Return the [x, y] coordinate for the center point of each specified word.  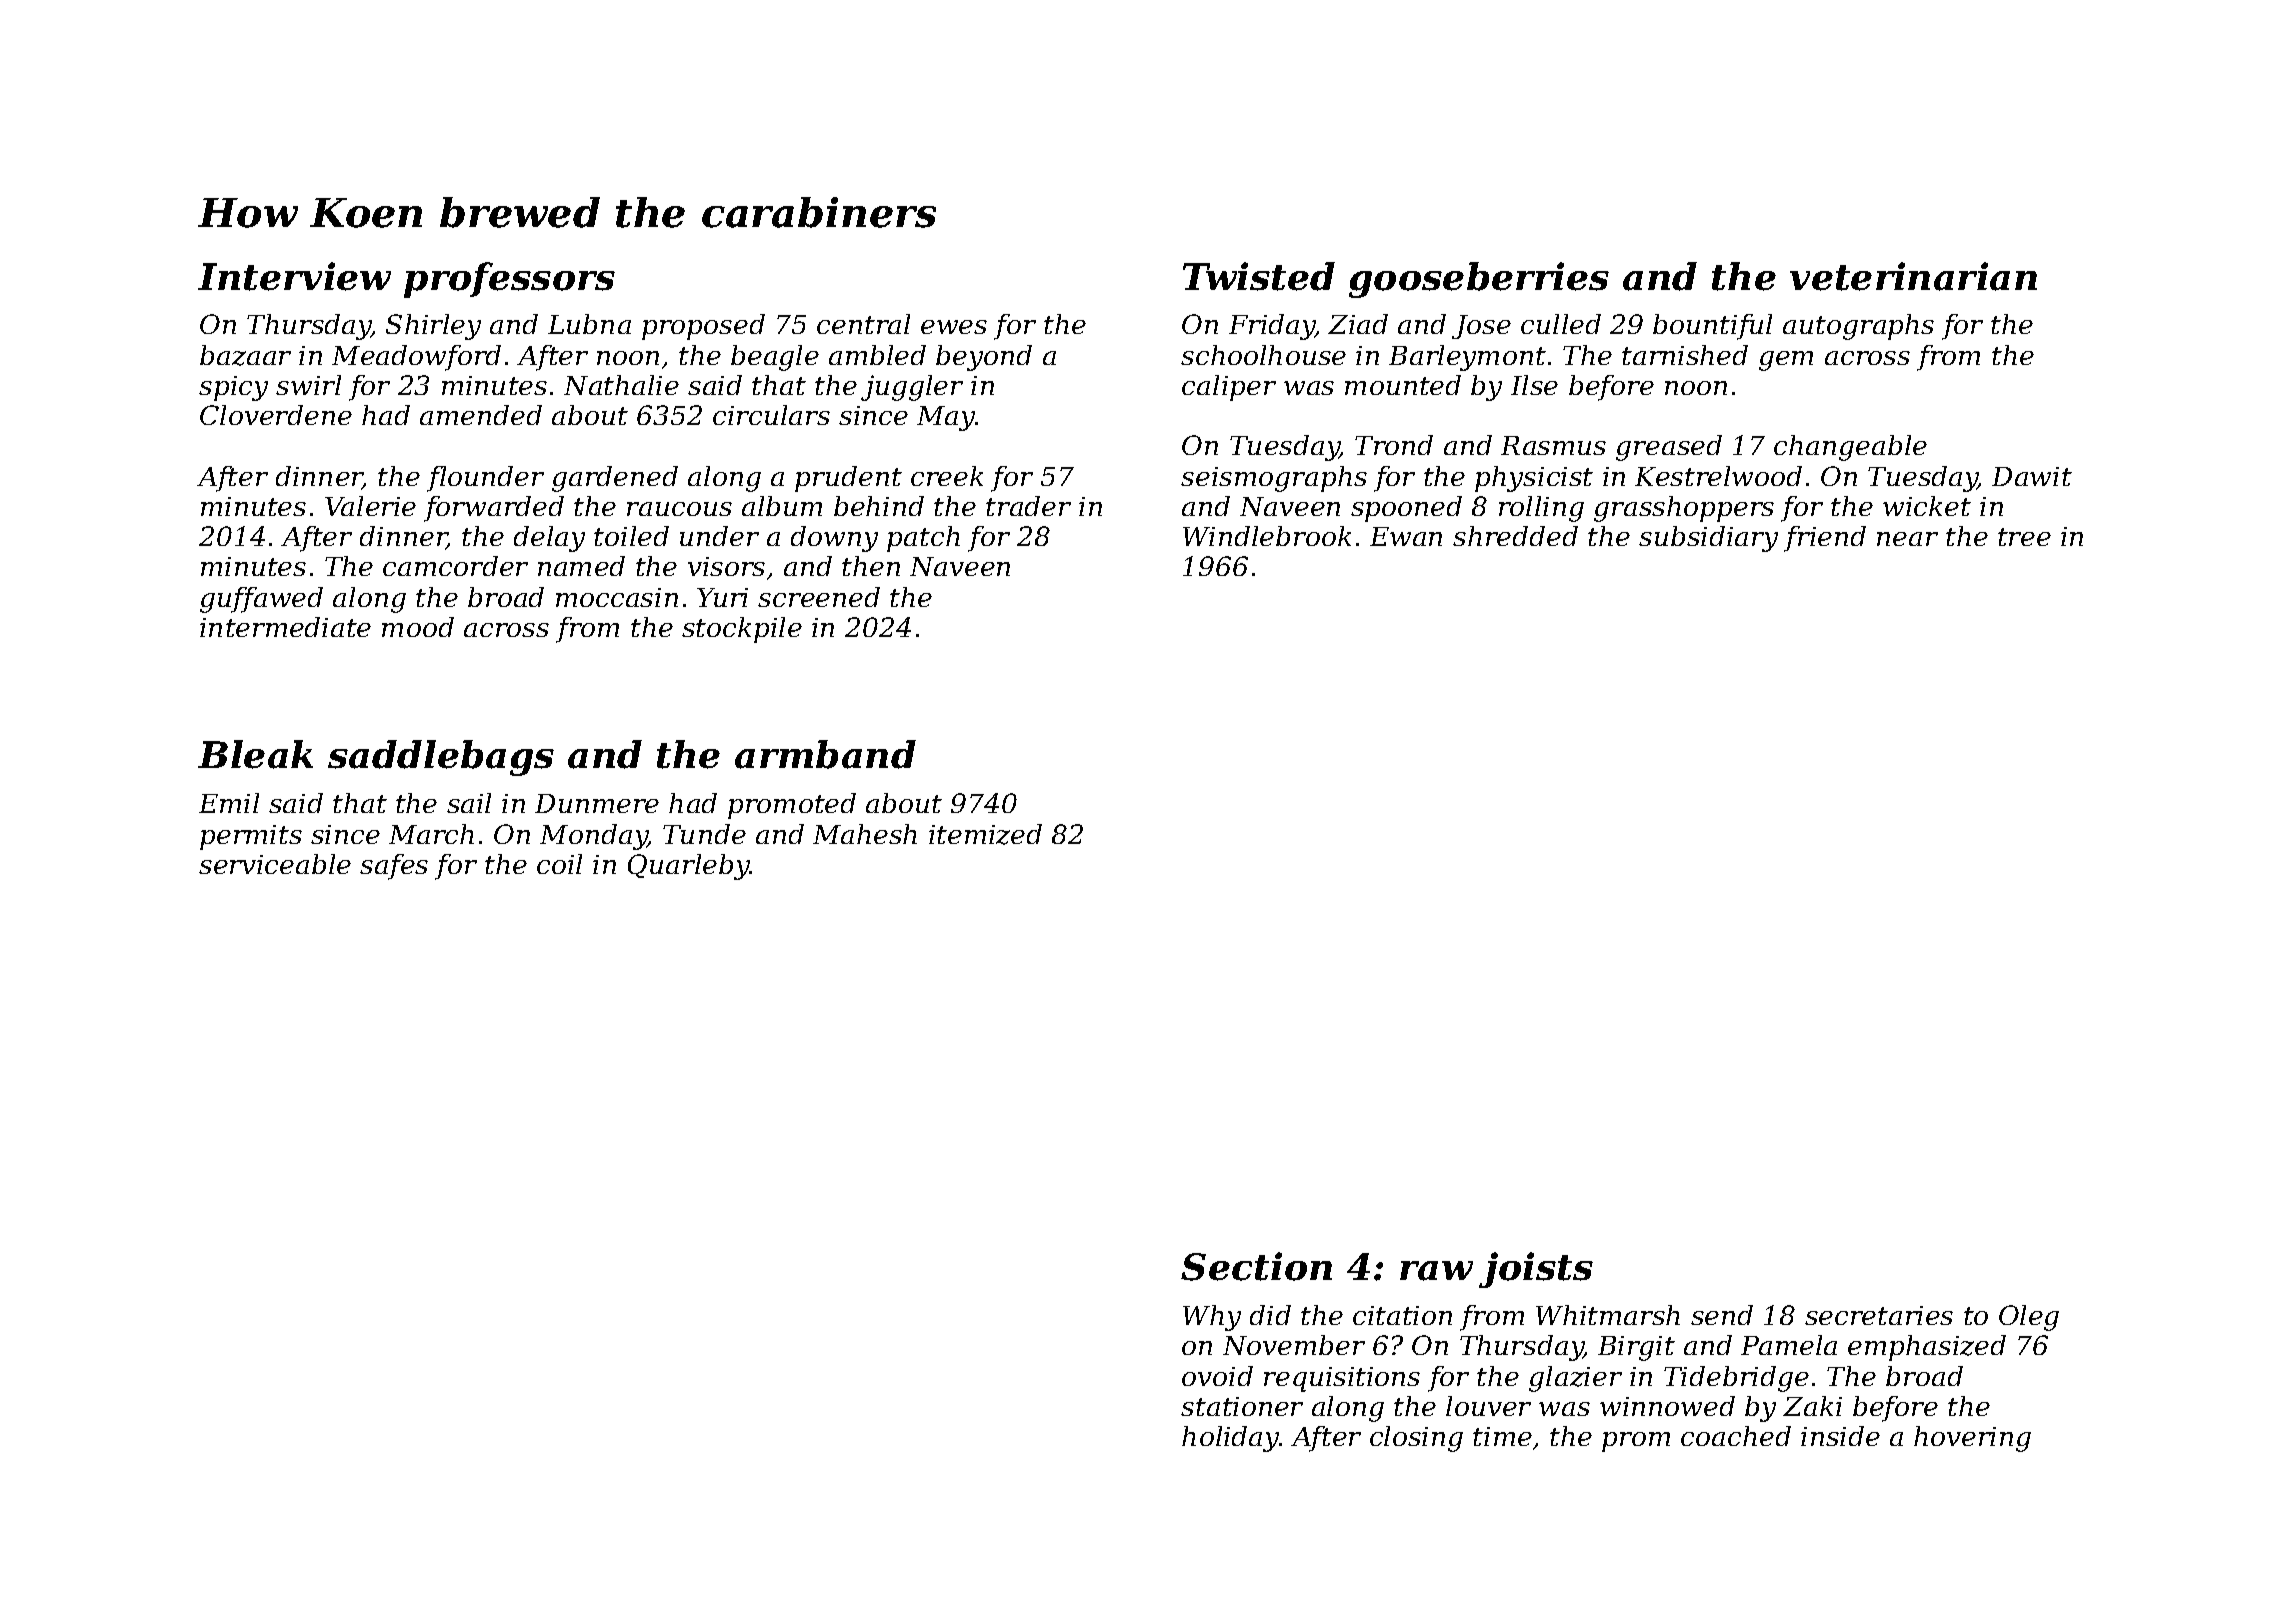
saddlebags [441, 758]
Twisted [1259, 276]
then [871, 566]
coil [559, 864]
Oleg [2029, 1318]
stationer [1242, 1406]
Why [1212, 1318]
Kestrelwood [1718, 476]
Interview [294, 276]
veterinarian [1913, 276]
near [1907, 539]
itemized [985, 834]
